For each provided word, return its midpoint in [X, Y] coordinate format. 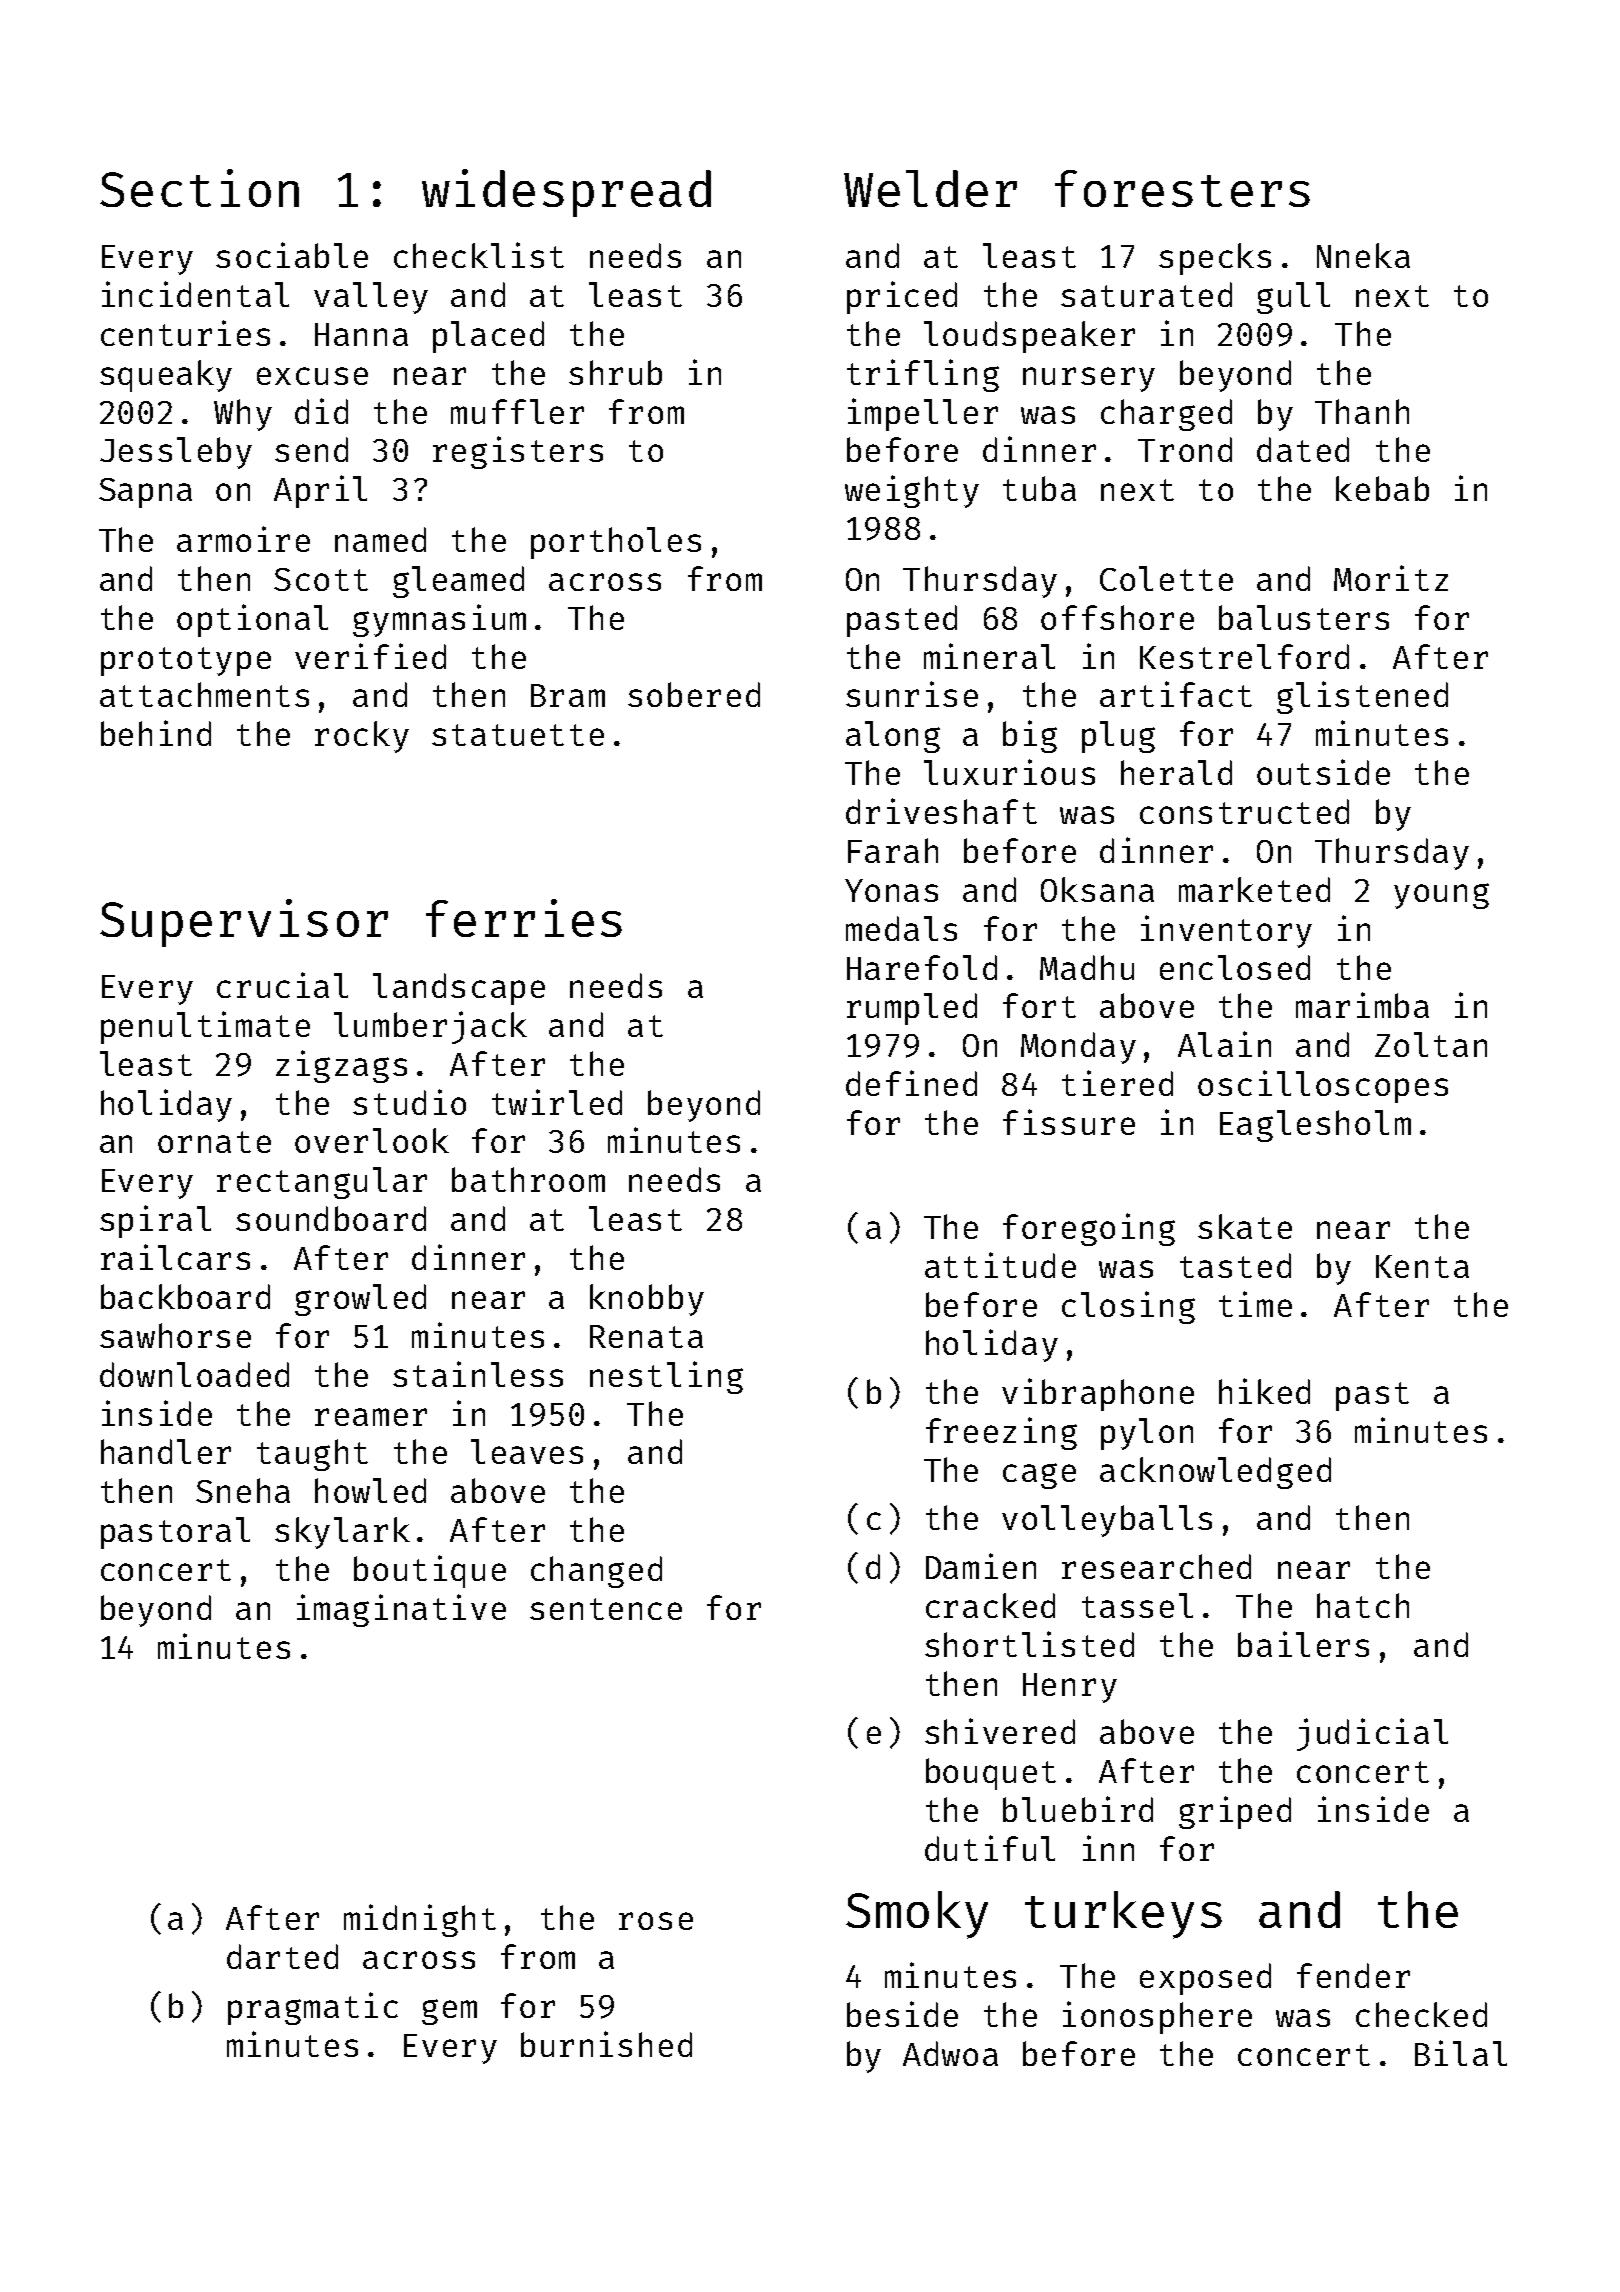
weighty [912, 491]
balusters [1304, 617]
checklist [479, 255]
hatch [1363, 1605]
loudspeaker [1029, 337]
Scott [321, 579]
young [1441, 896]
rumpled [912, 1009]
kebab [1382, 488]
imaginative [401, 1610]
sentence [606, 1609]
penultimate [205, 1027]
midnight [420, 1920]
